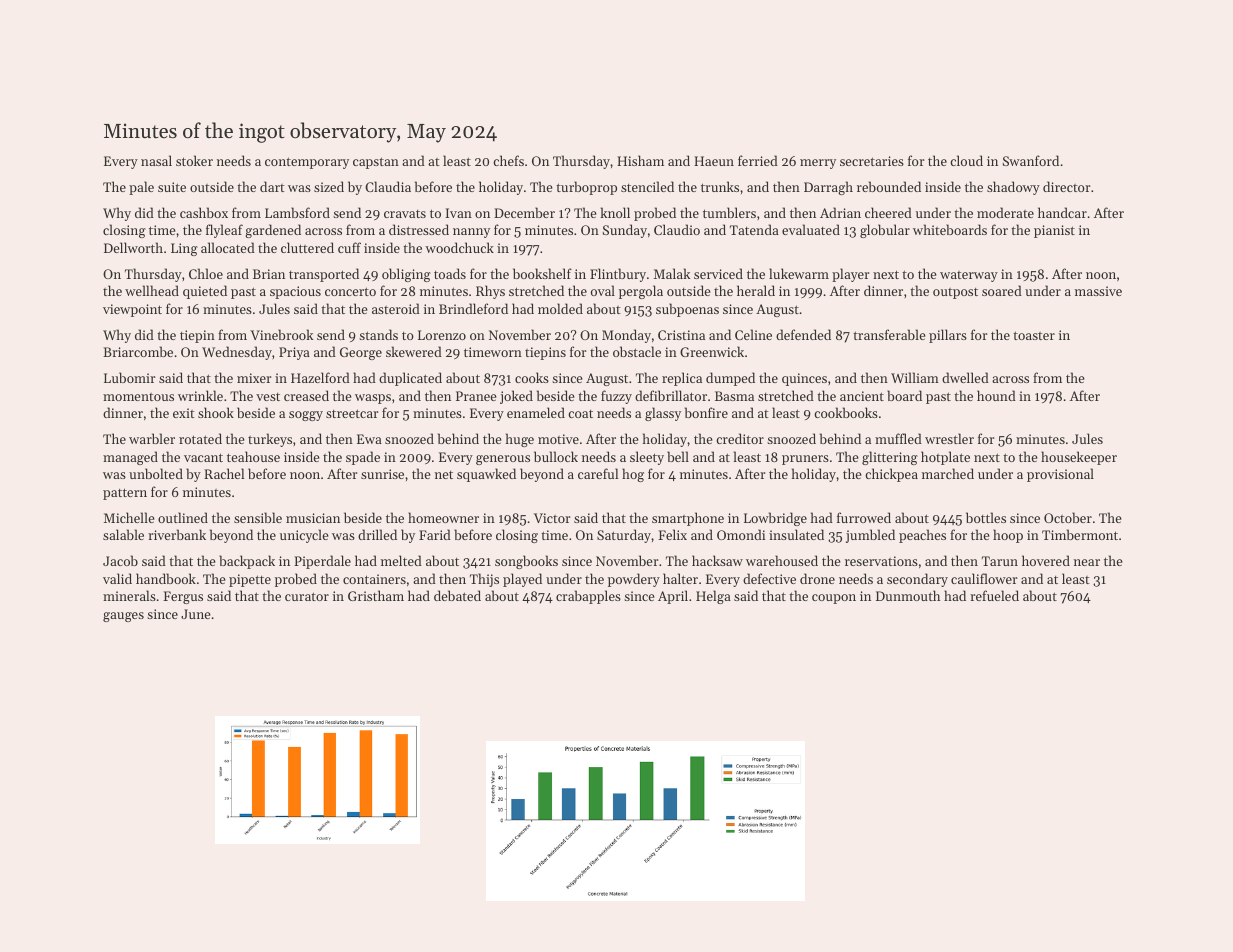  What do you see at coordinates (945, 458) in the screenshot?
I see `hotplate` at bounding box center [945, 458].
